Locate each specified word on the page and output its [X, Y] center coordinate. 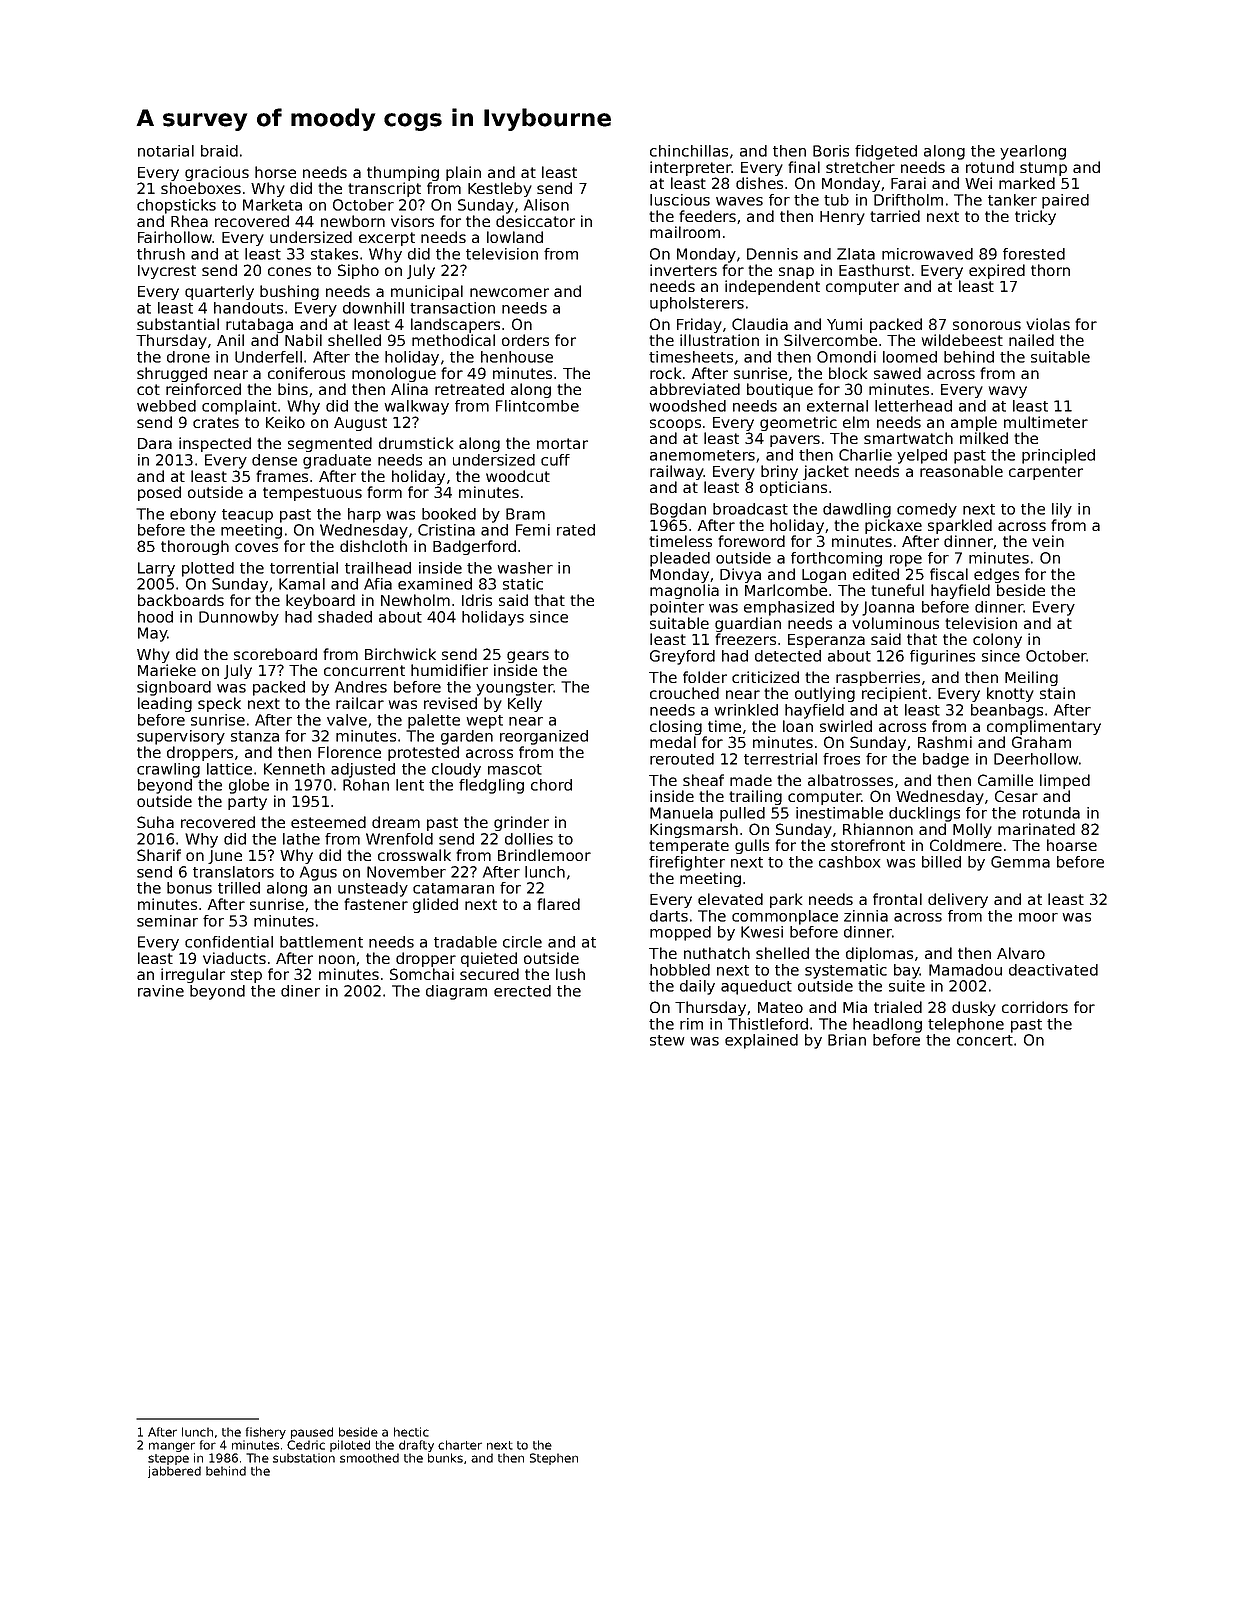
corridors [1035, 1007]
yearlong [1033, 152]
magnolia [684, 591]
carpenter [1046, 473]
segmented [330, 444]
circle [522, 942]
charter [460, 1445]
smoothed [369, 1458]
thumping [403, 173]
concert [985, 1040]
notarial [166, 151]
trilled [239, 888]
